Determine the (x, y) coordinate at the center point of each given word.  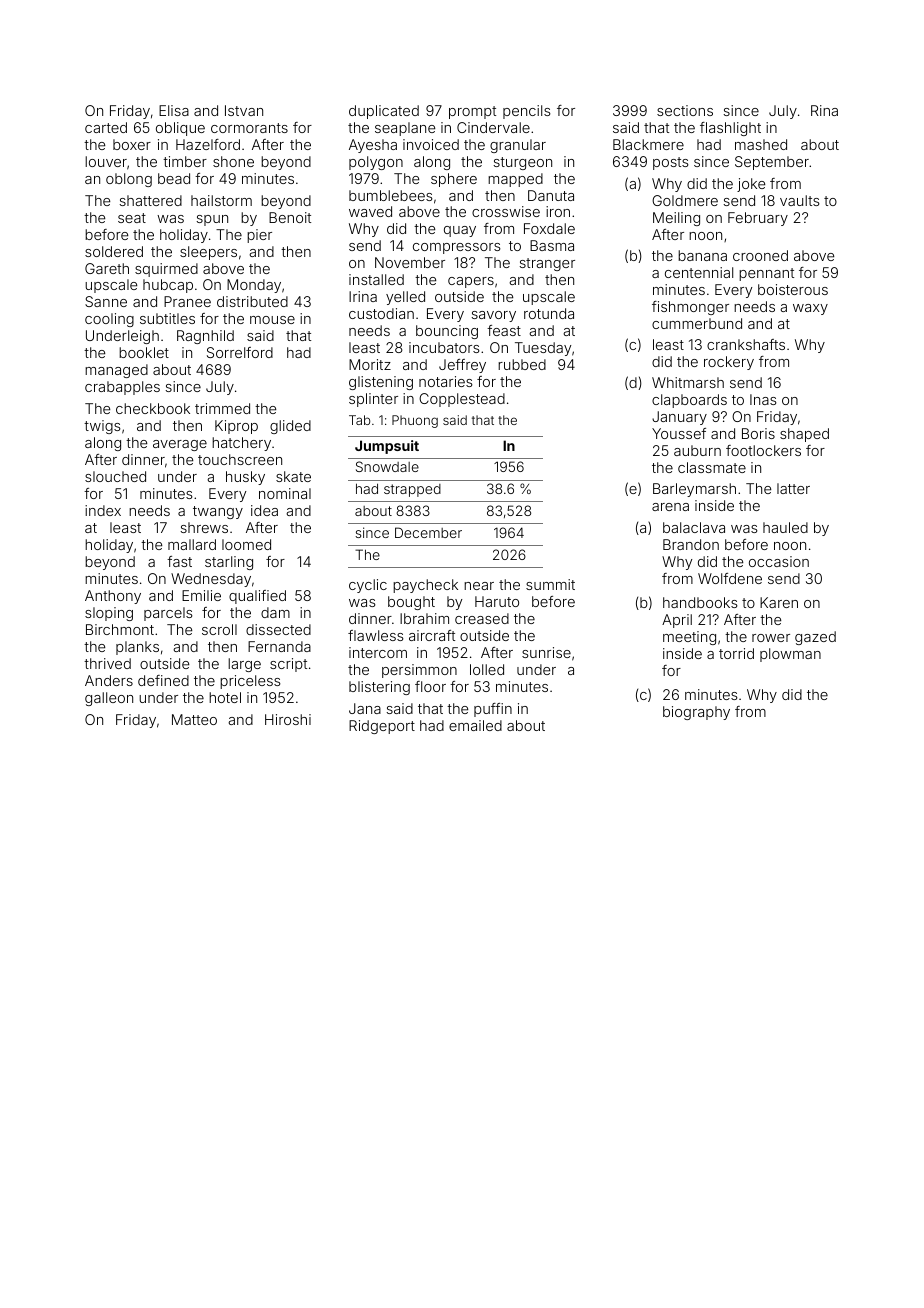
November (410, 262)
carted (106, 127)
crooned (760, 255)
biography (696, 713)
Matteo (194, 719)
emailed (475, 725)
